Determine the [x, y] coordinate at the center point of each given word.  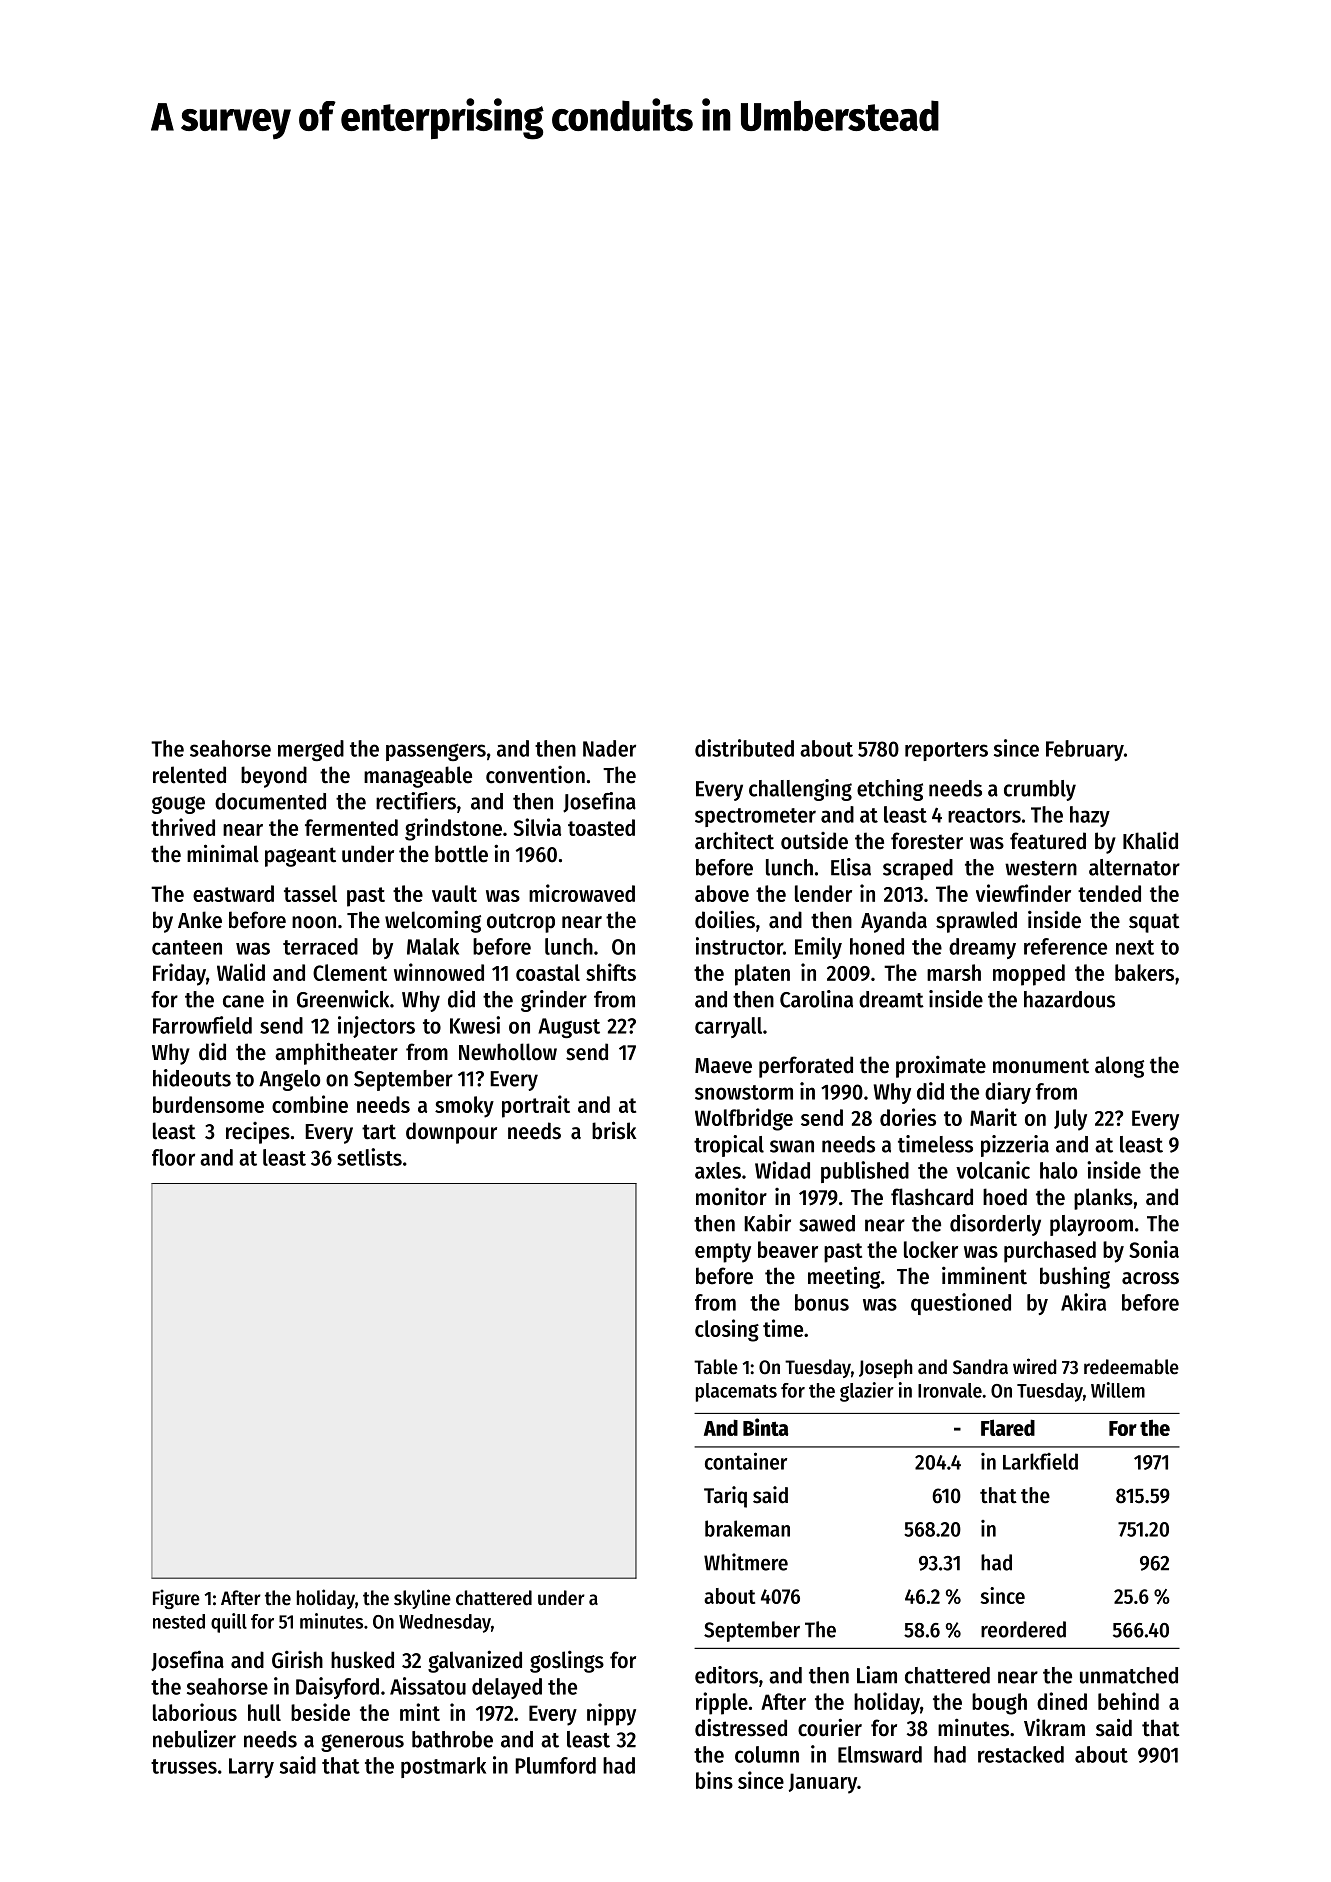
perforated [806, 1067]
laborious [195, 1712]
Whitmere [746, 1562]
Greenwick [343, 999]
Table [716, 1367]
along [1119, 1067]
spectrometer [755, 817]
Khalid [1150, 840]
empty [723, 1253]
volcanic [993, 1170]
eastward [233, 893]
